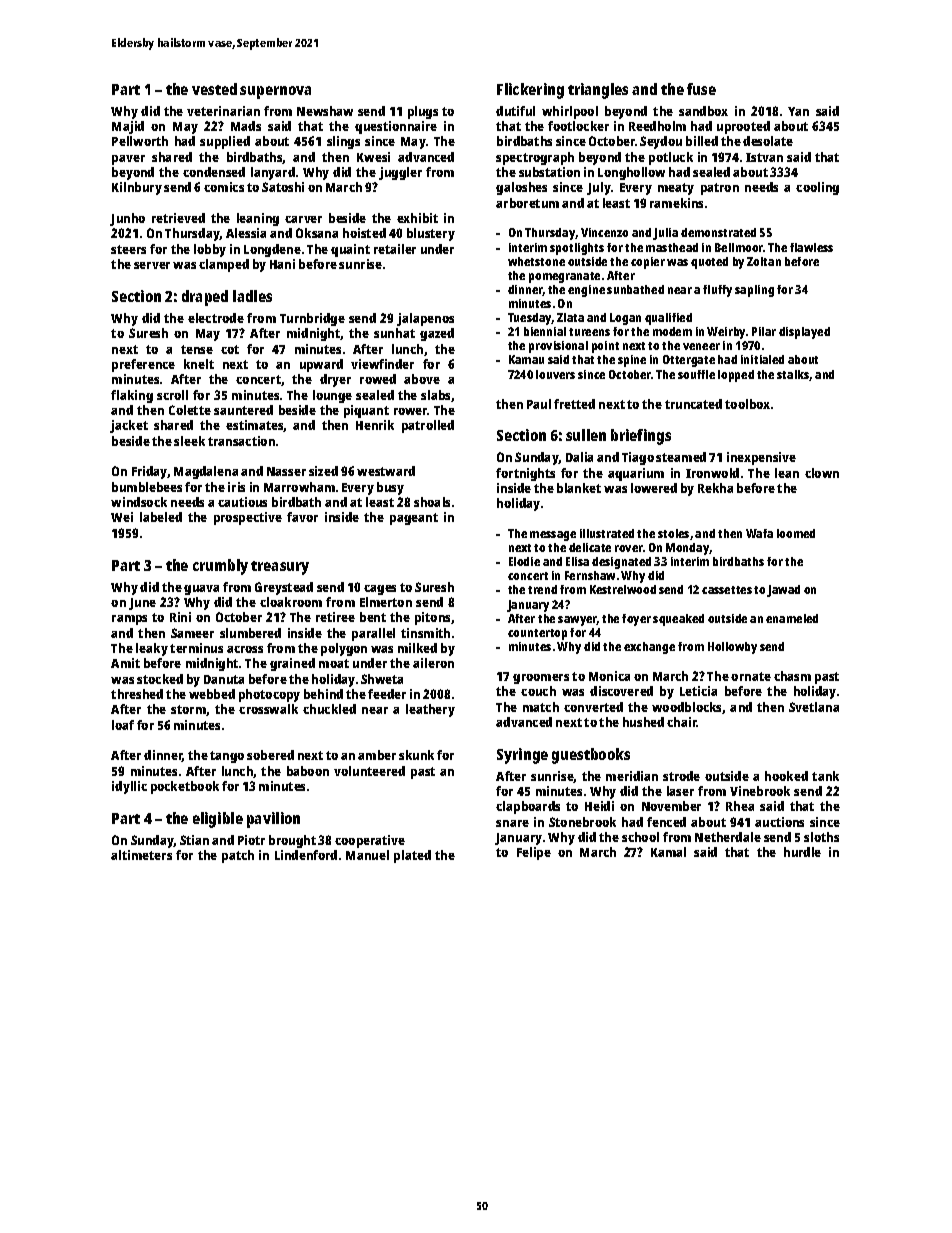 This page has height=1233, width=952. What do you see at coordinates (373, 617) in the page?
I see `bent` at bounding box center [373, 617].
